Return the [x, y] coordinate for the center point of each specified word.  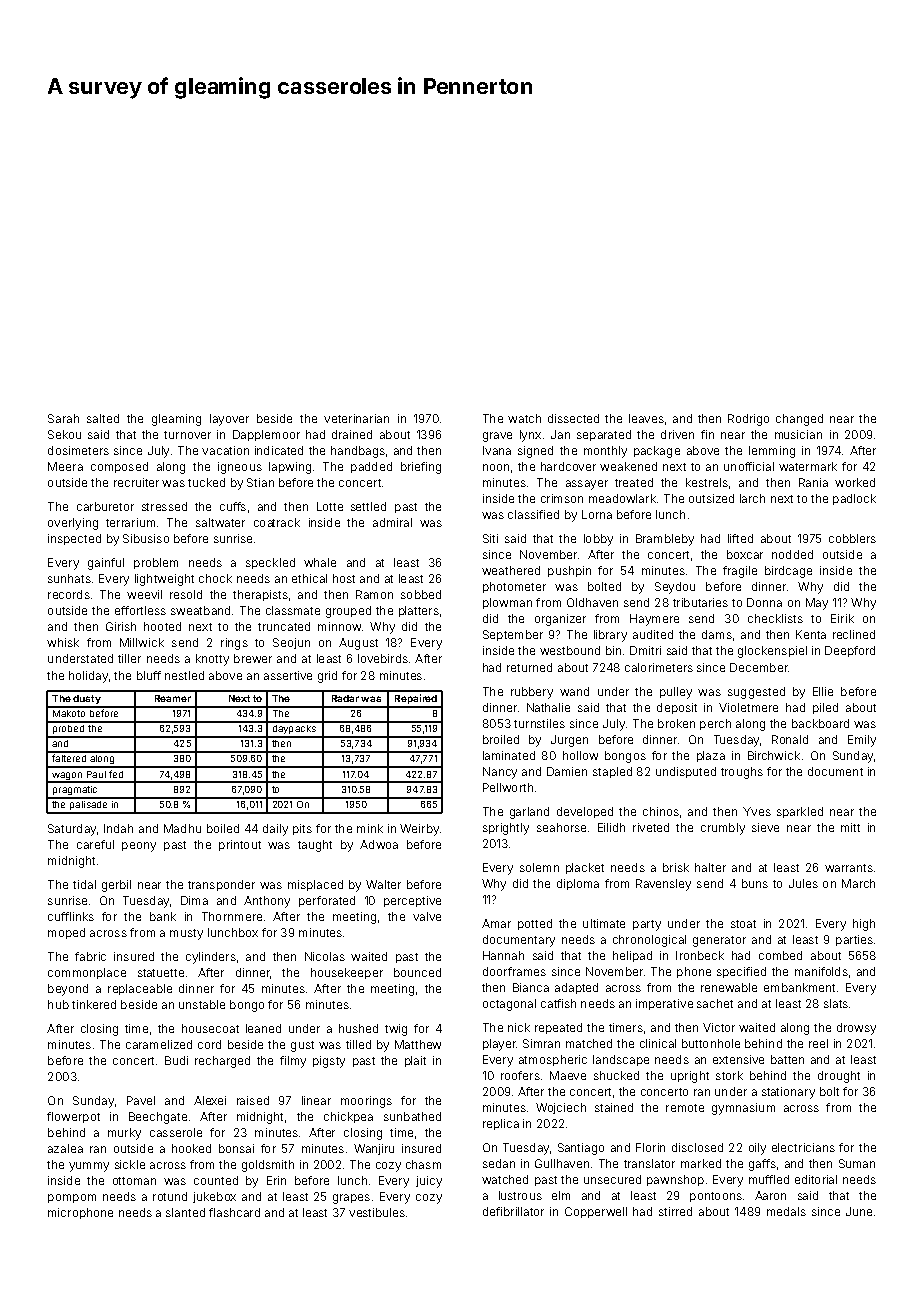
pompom [72, 1198]
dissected [573, 418]
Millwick [142, 642]
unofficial [749, 466]
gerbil [116, 886]
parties [854, 940]
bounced [417, 972]
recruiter [136, 482]
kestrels [707, 482]
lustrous [520, 1195]
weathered [511, 570]
